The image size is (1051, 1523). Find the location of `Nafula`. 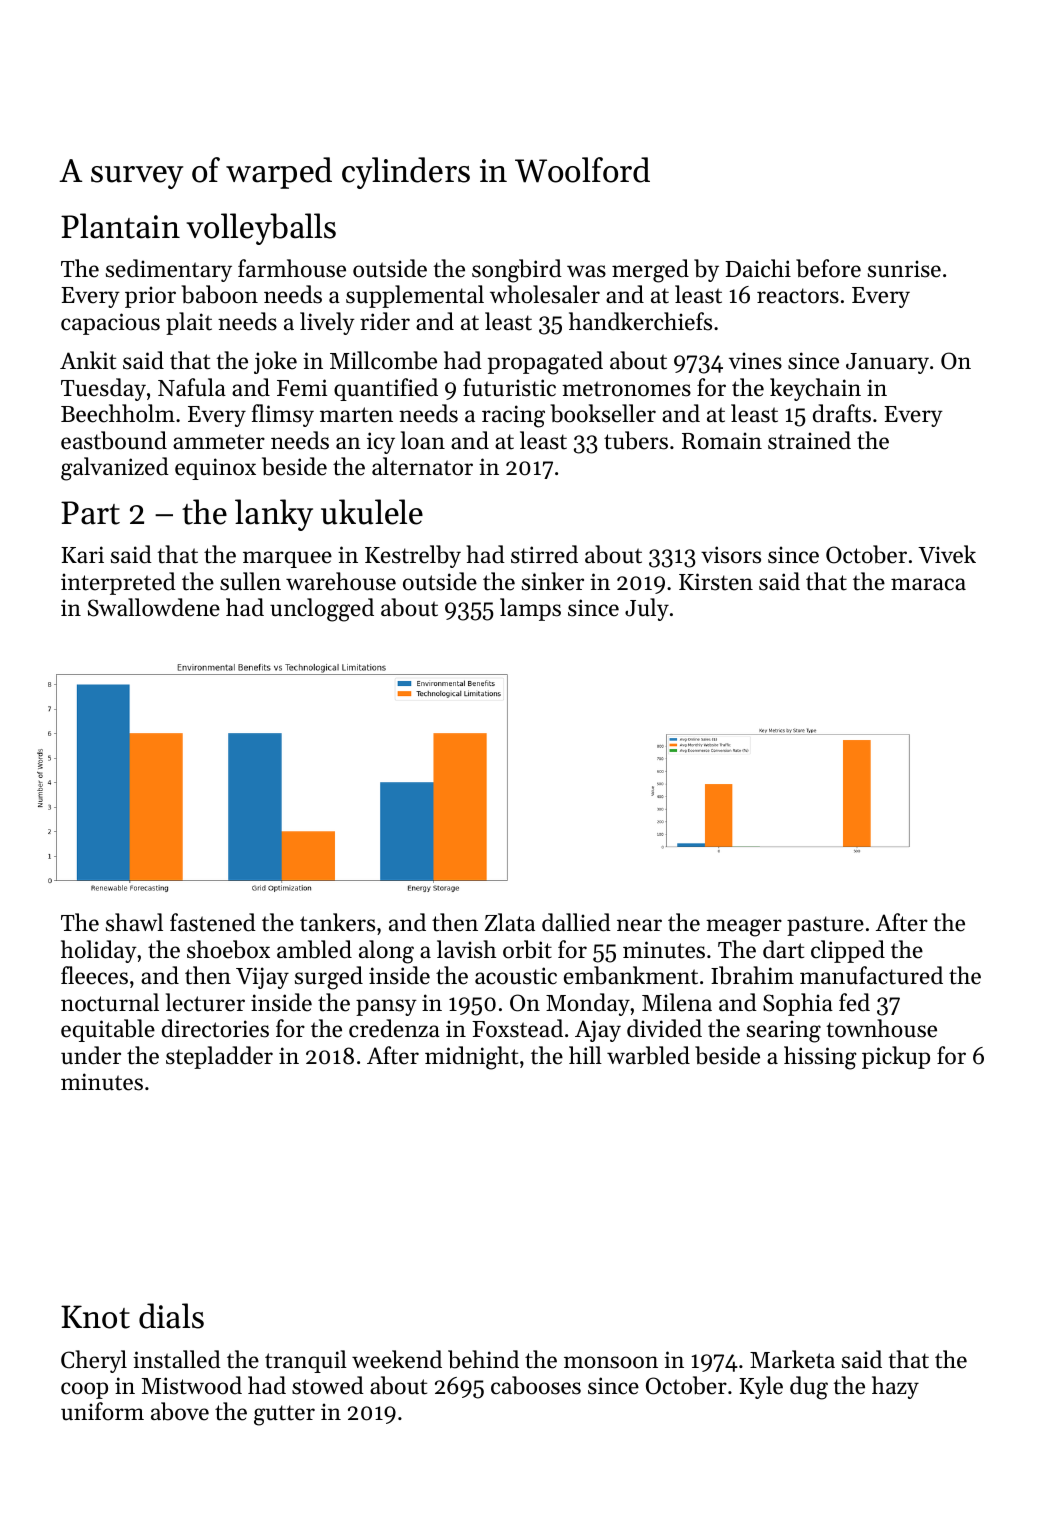

Nafula is located at coordinates (192, 387).
